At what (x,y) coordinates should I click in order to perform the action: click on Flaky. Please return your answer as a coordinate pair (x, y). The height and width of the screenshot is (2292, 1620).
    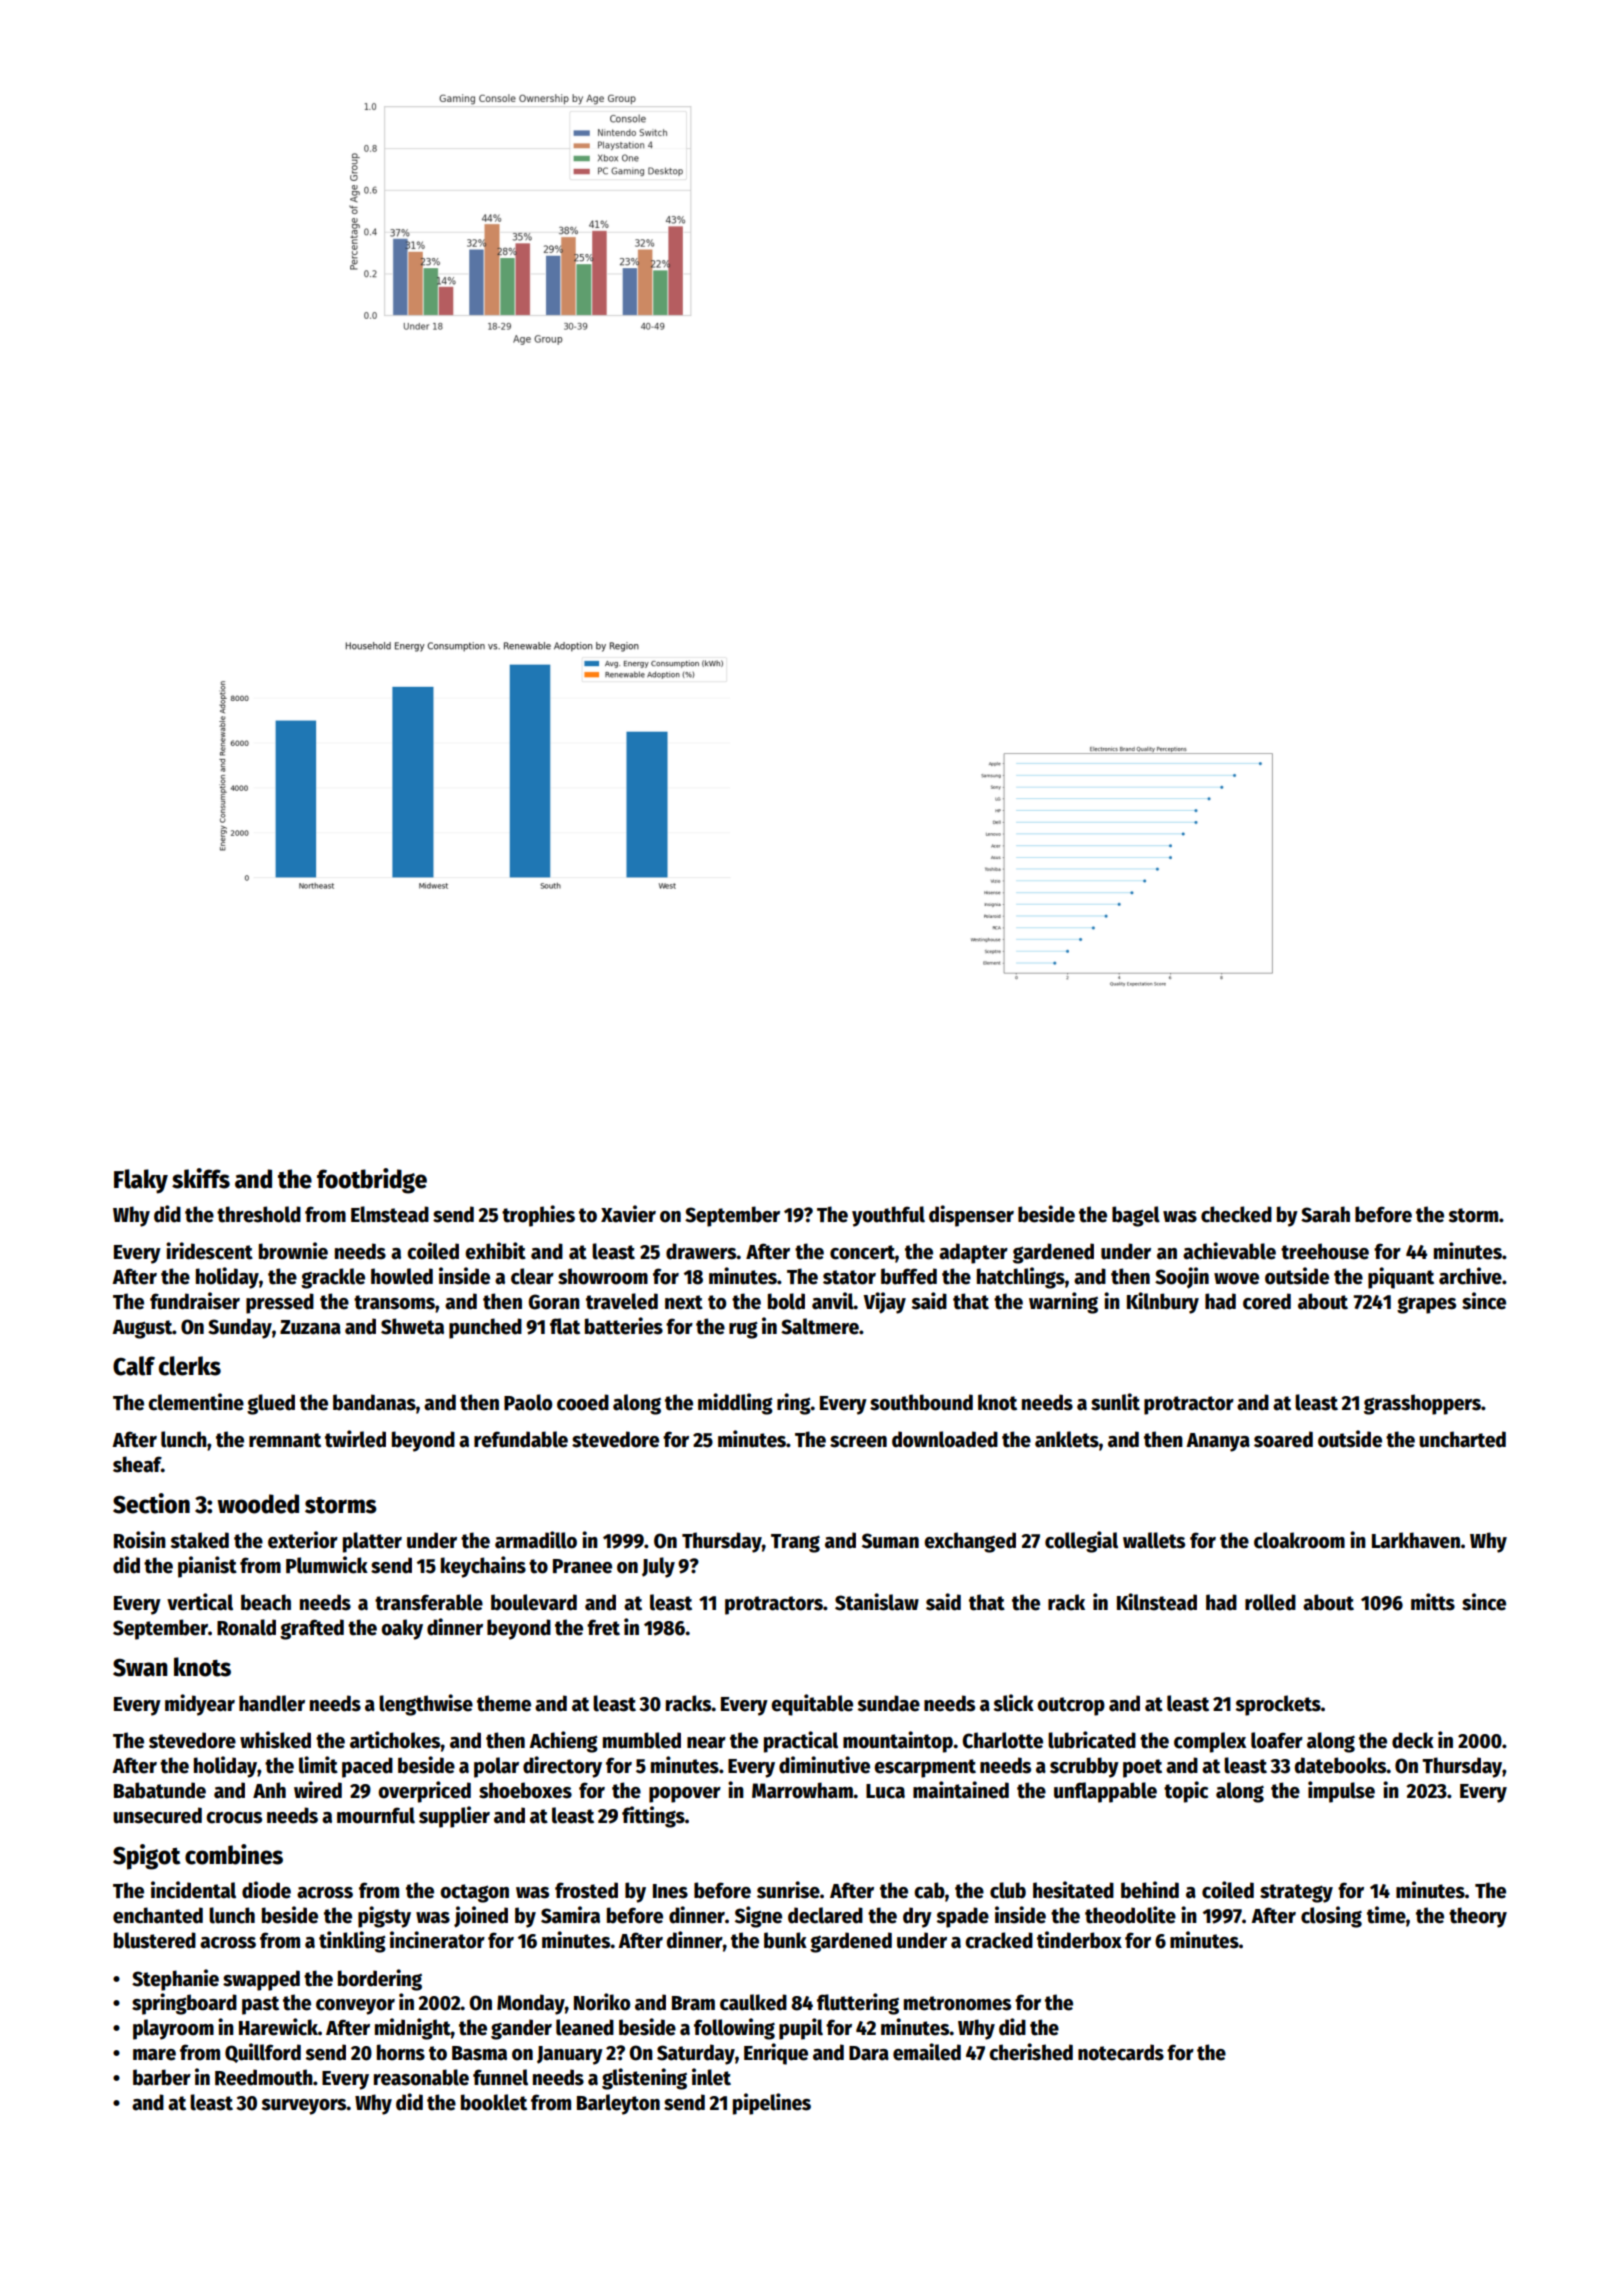
    Looking at the image, I should click on (141, 1181).
